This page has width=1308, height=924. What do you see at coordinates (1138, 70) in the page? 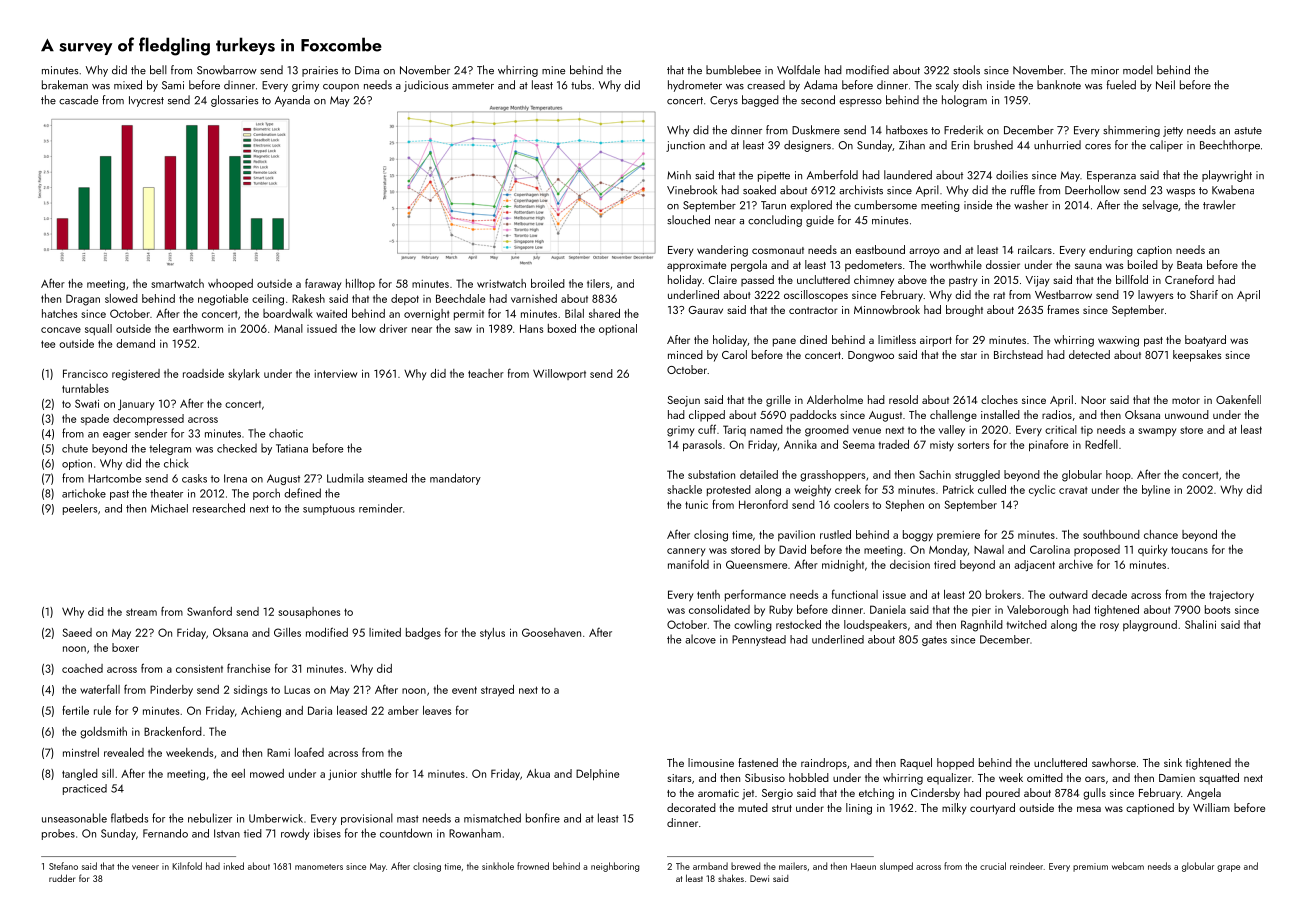
I see `model` at bounding box center [1138, 70].
